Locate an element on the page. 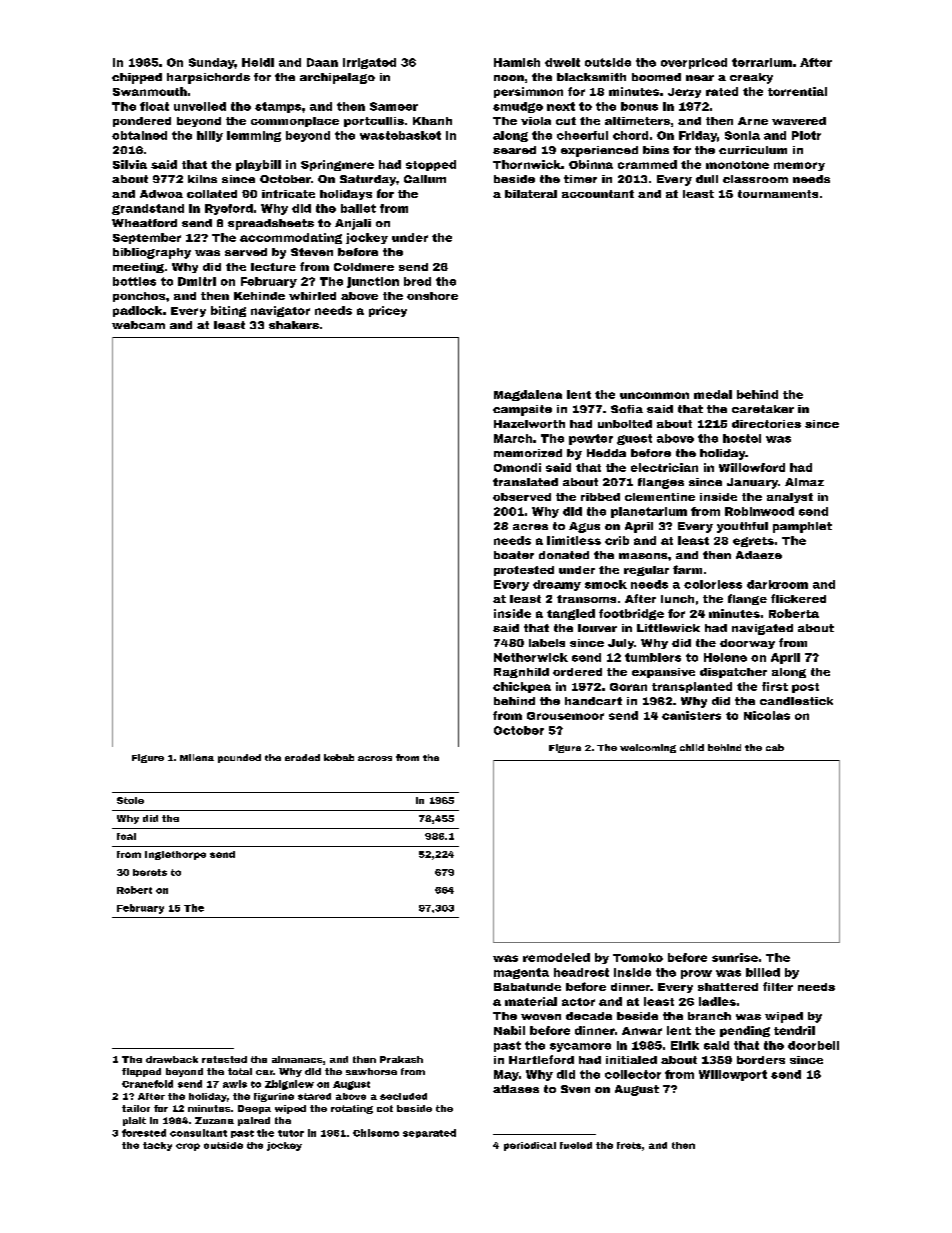 The image size is (952, 1233). Adwoa is located at coordinates (161, 194).
